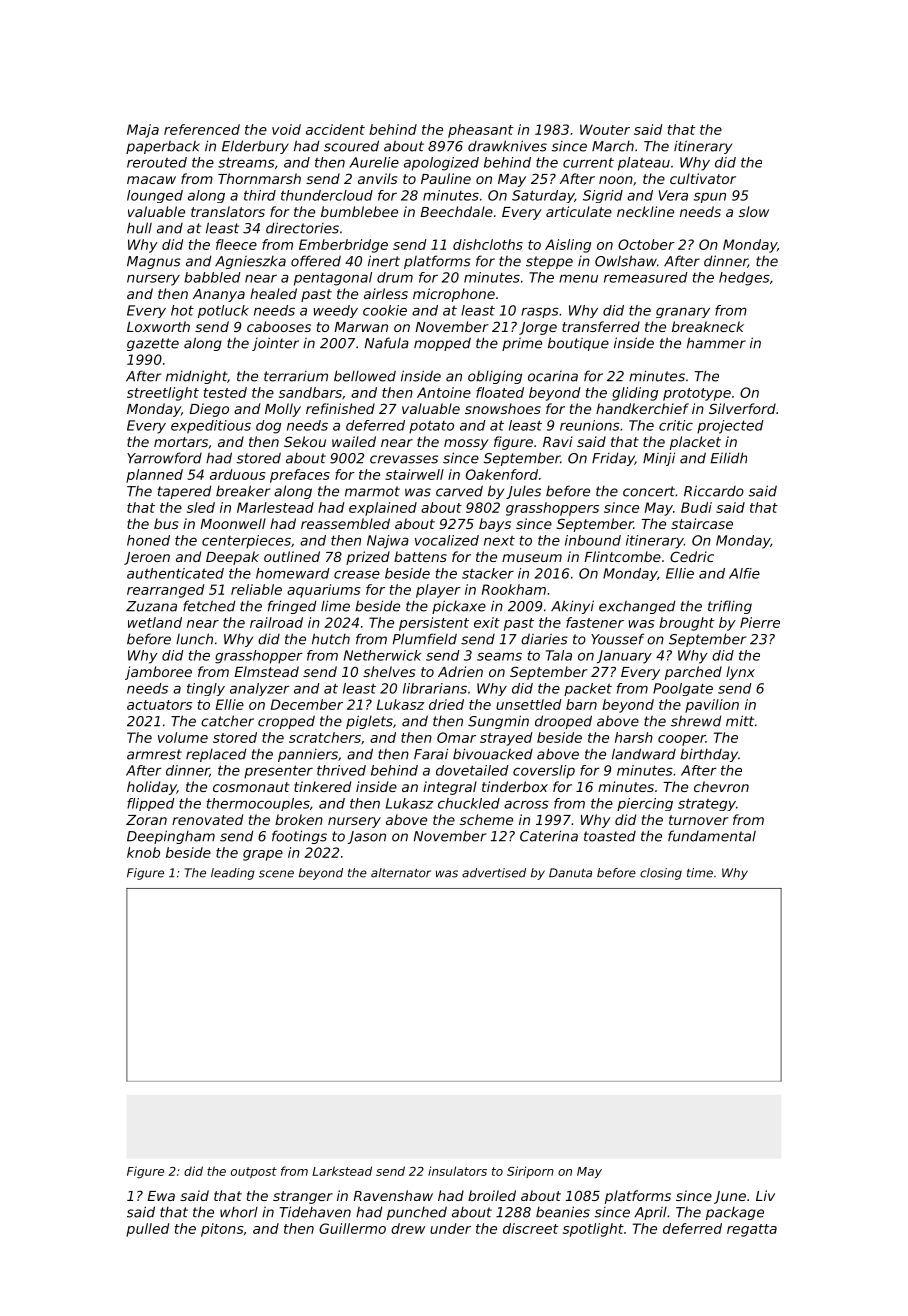 The height and width of the screenshot is (1316, 908). I want to click on Alfie, so click(744, 573).
